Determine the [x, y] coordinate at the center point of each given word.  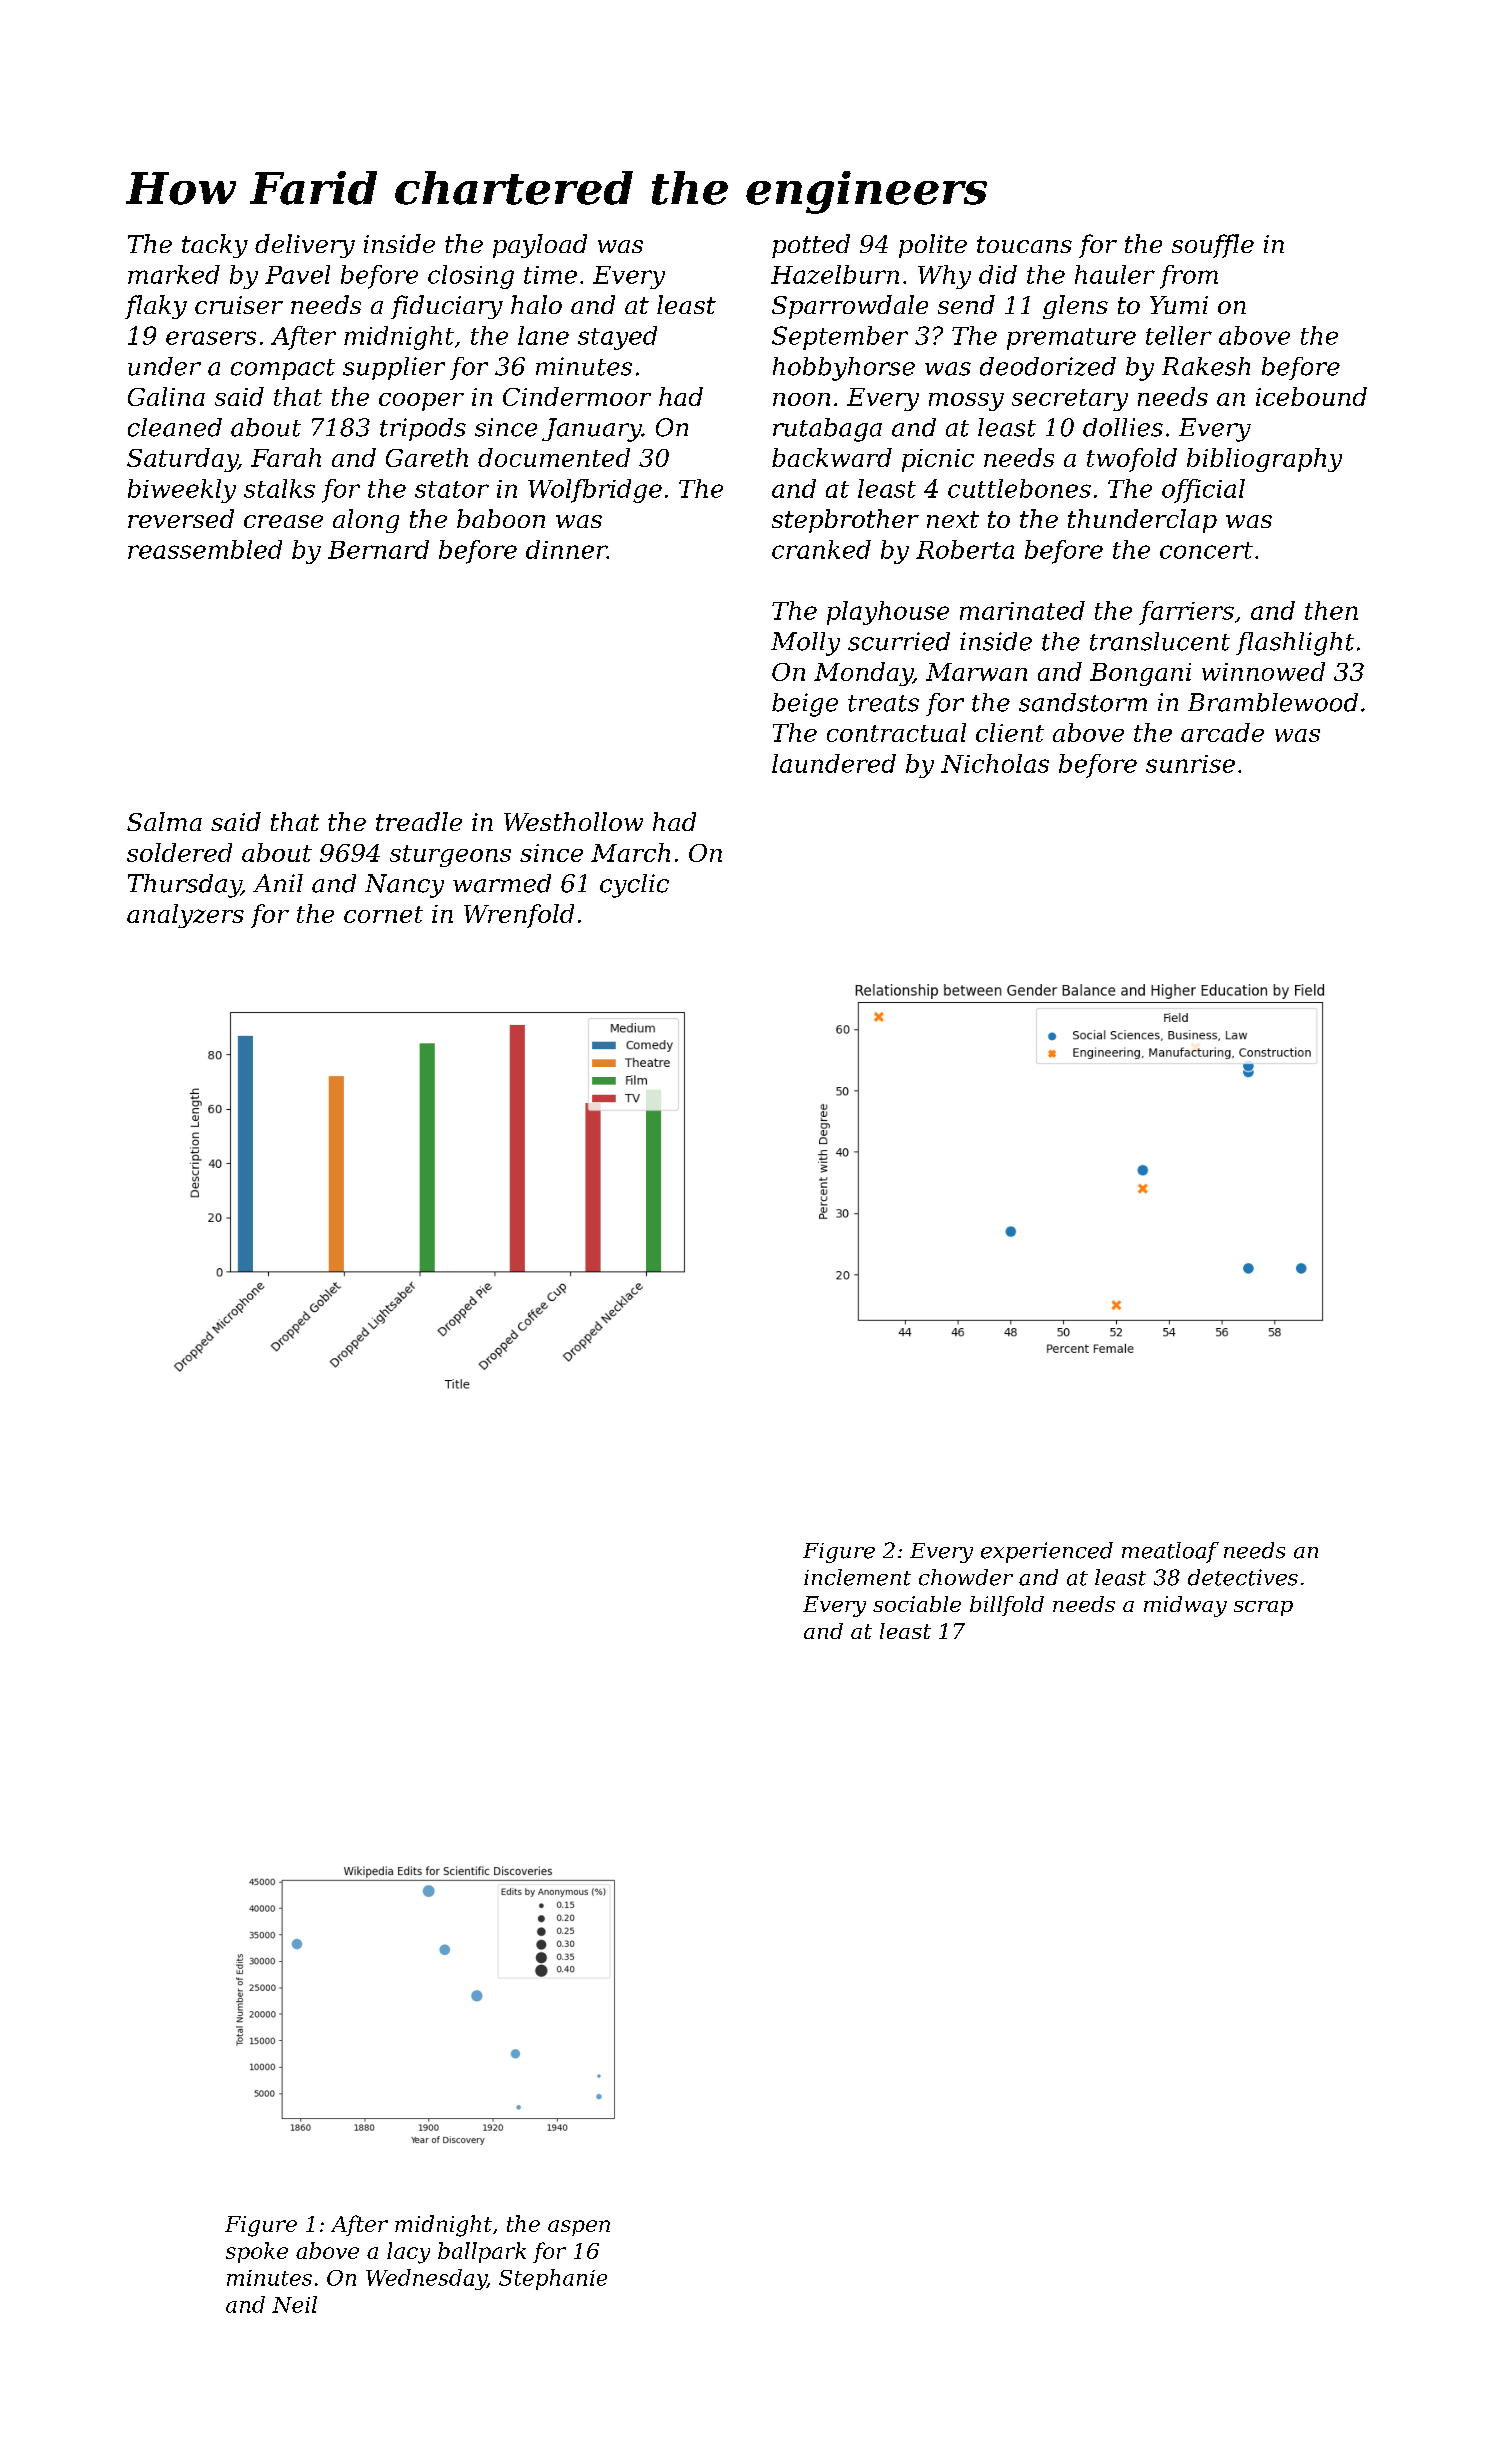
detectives [1243, 1577]
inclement [857, 1577]
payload [540, 246]
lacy [408, 2253]
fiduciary [447, 307]
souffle [1213, 246]
